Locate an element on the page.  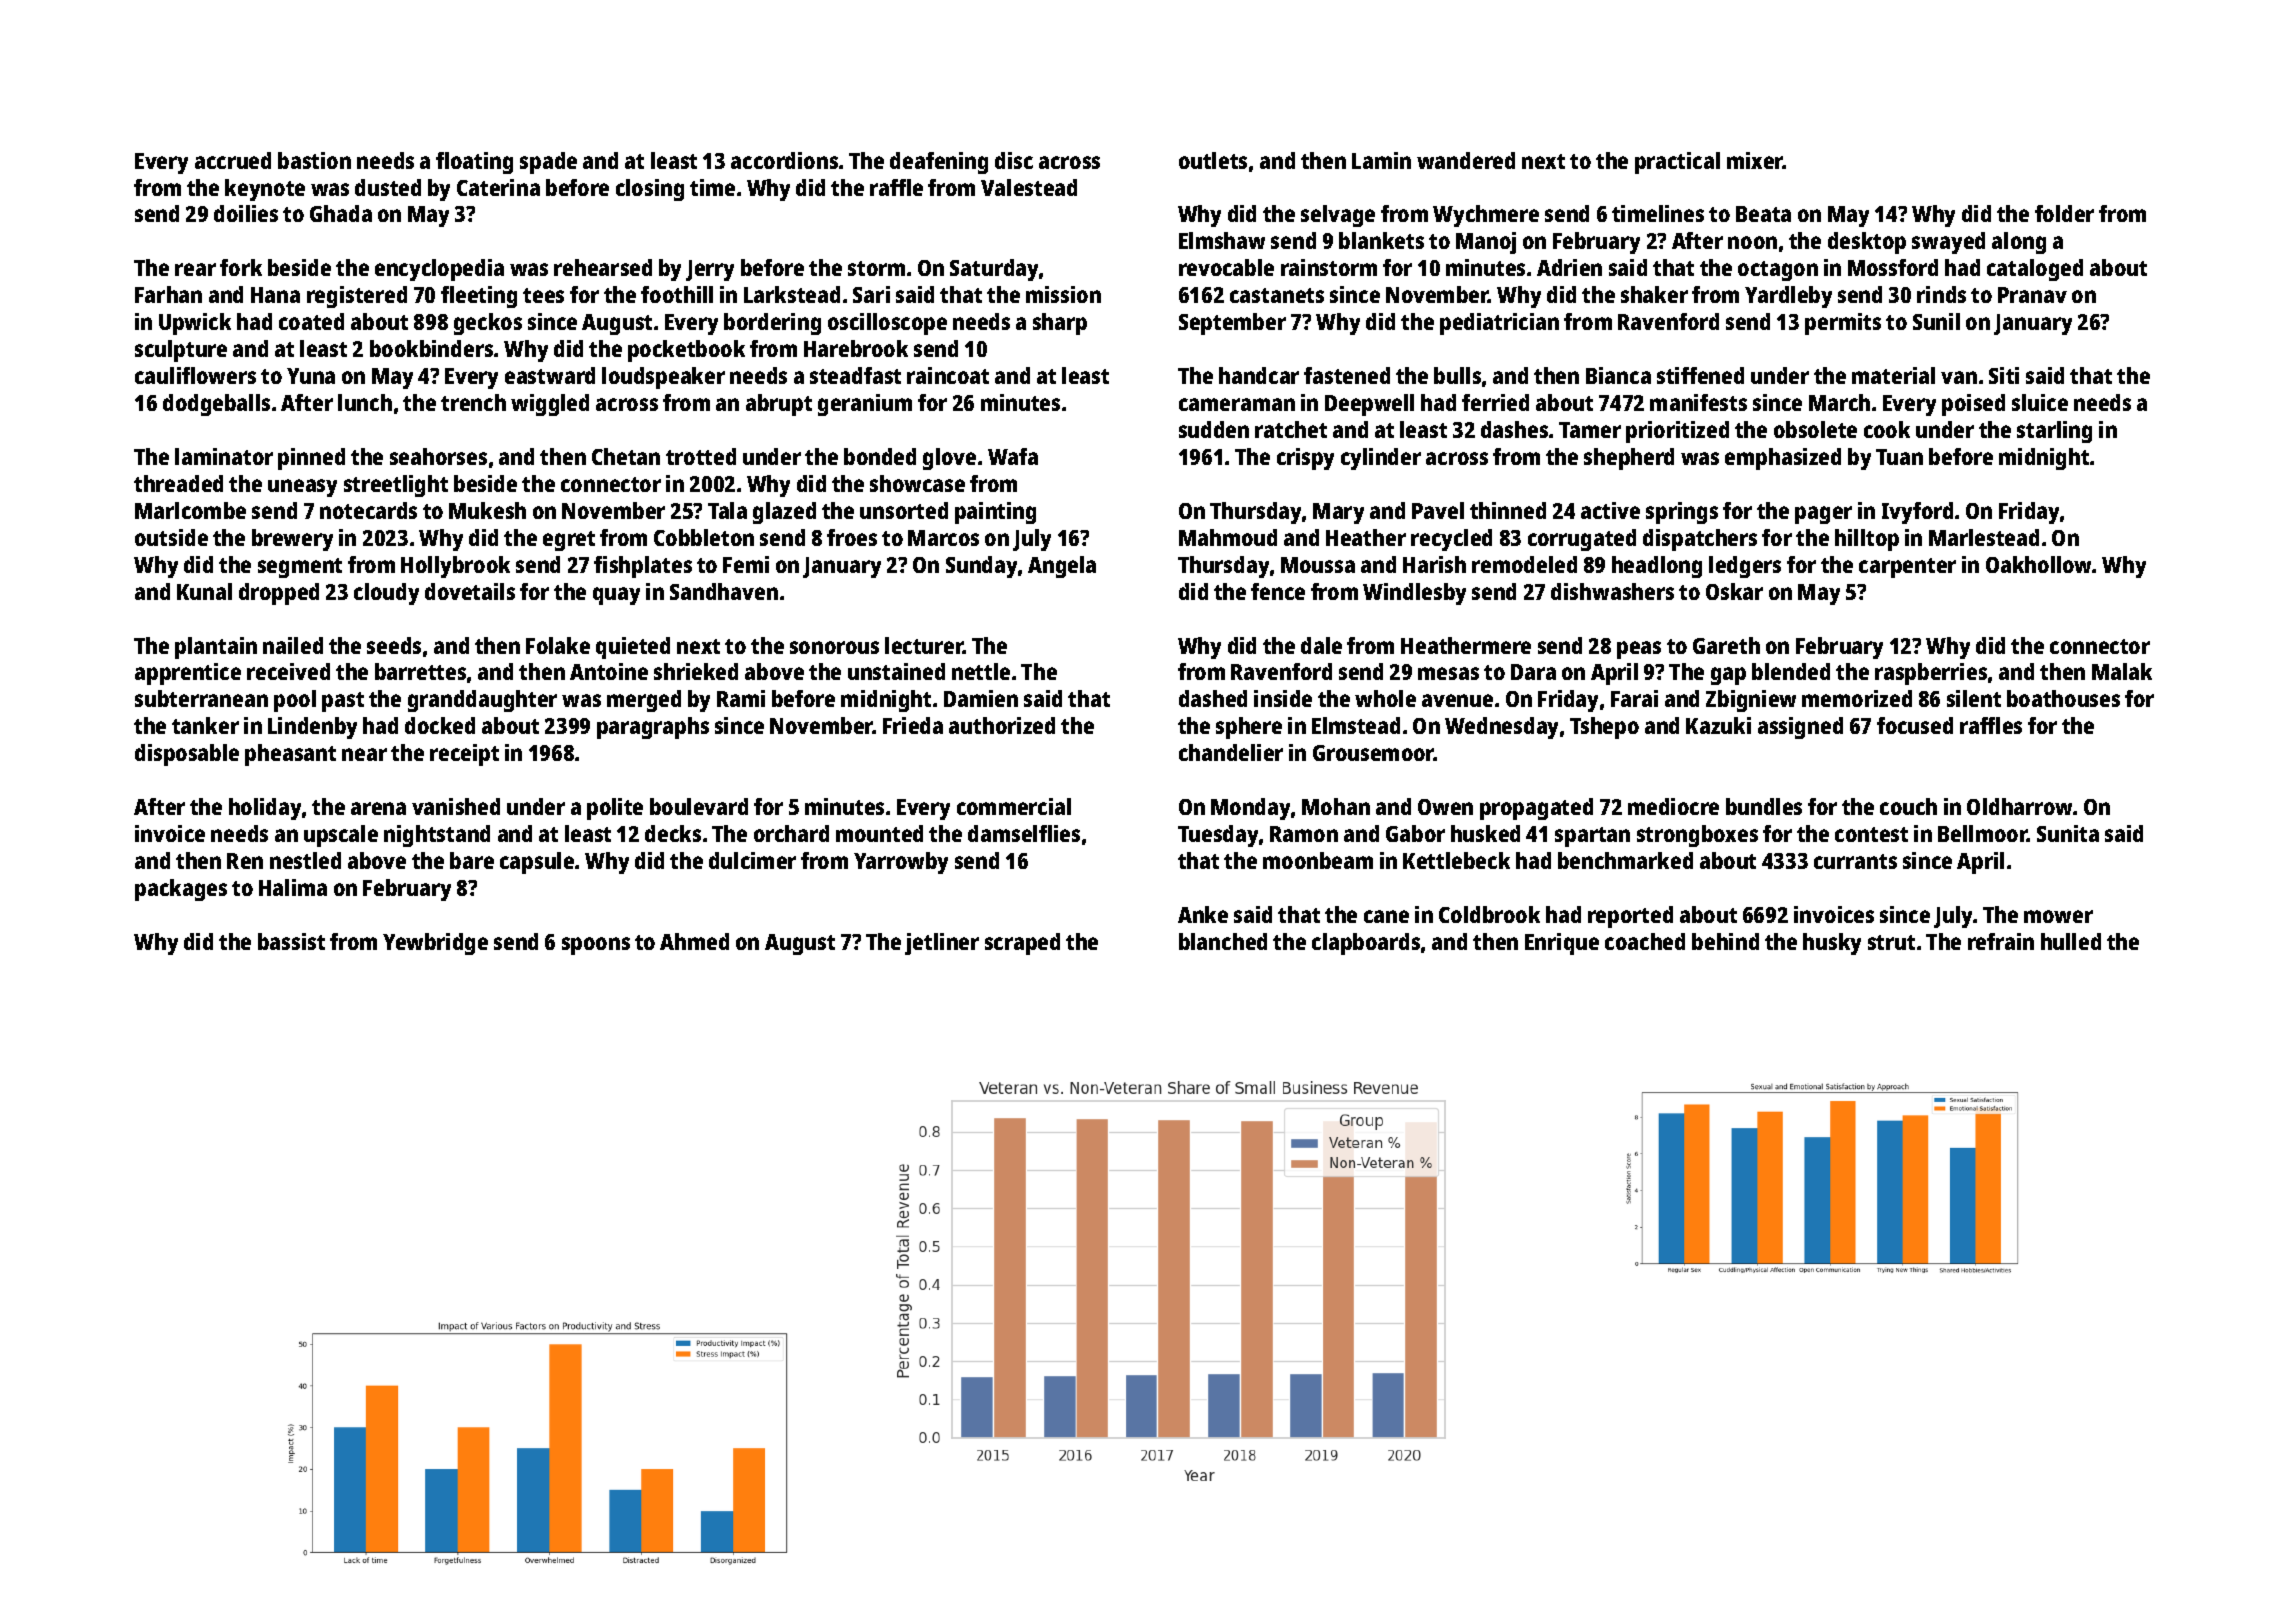
Halima is located at coordinates (293, 887).
